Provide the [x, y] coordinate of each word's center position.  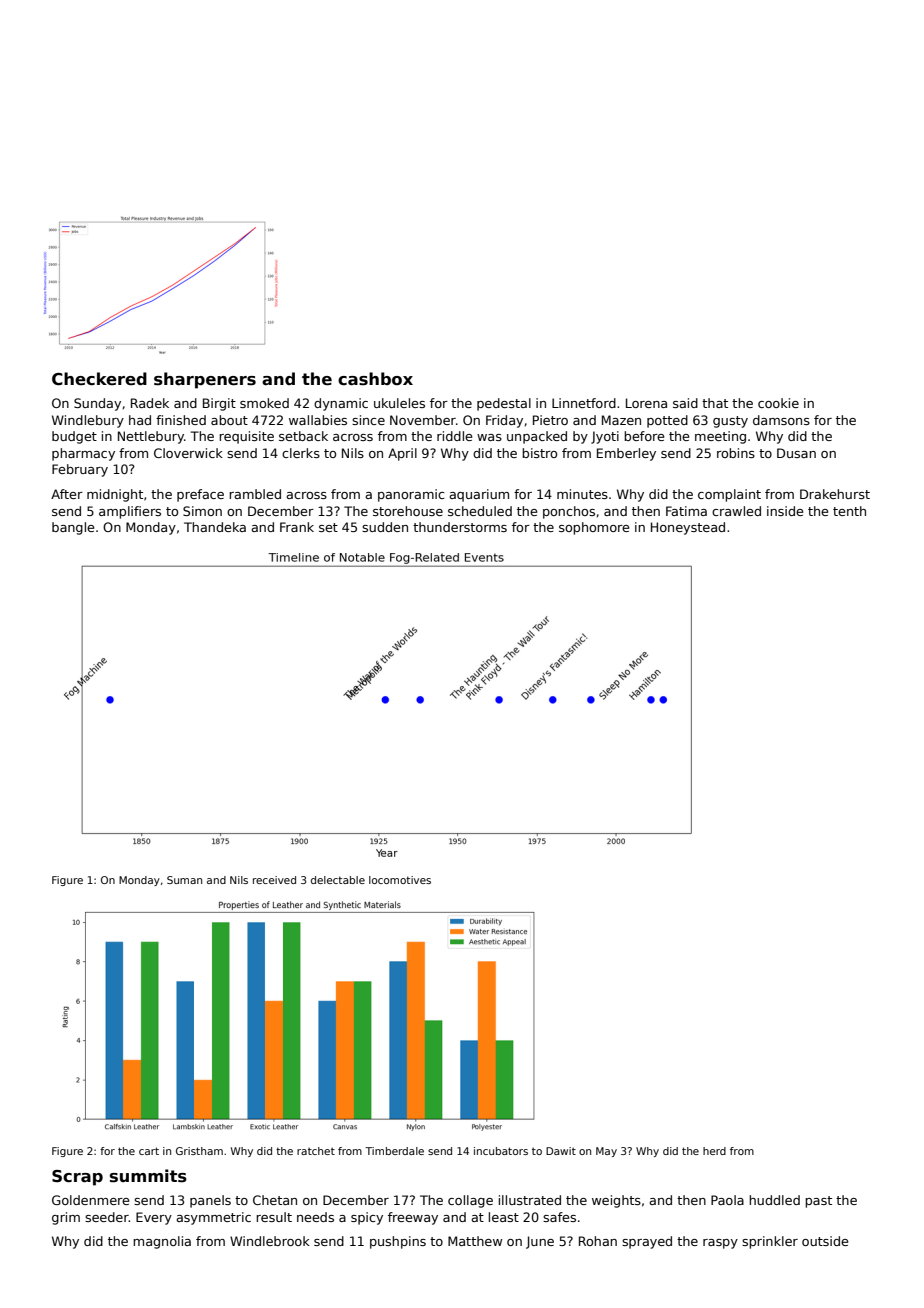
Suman [184, 880]
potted [667, 421]
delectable [338, 880]
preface [200, 495]
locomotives [400, 880]
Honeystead [688, 528]
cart [149, 1151]
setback [303, 436]
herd [714, 1151]
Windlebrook [270, 1241]
